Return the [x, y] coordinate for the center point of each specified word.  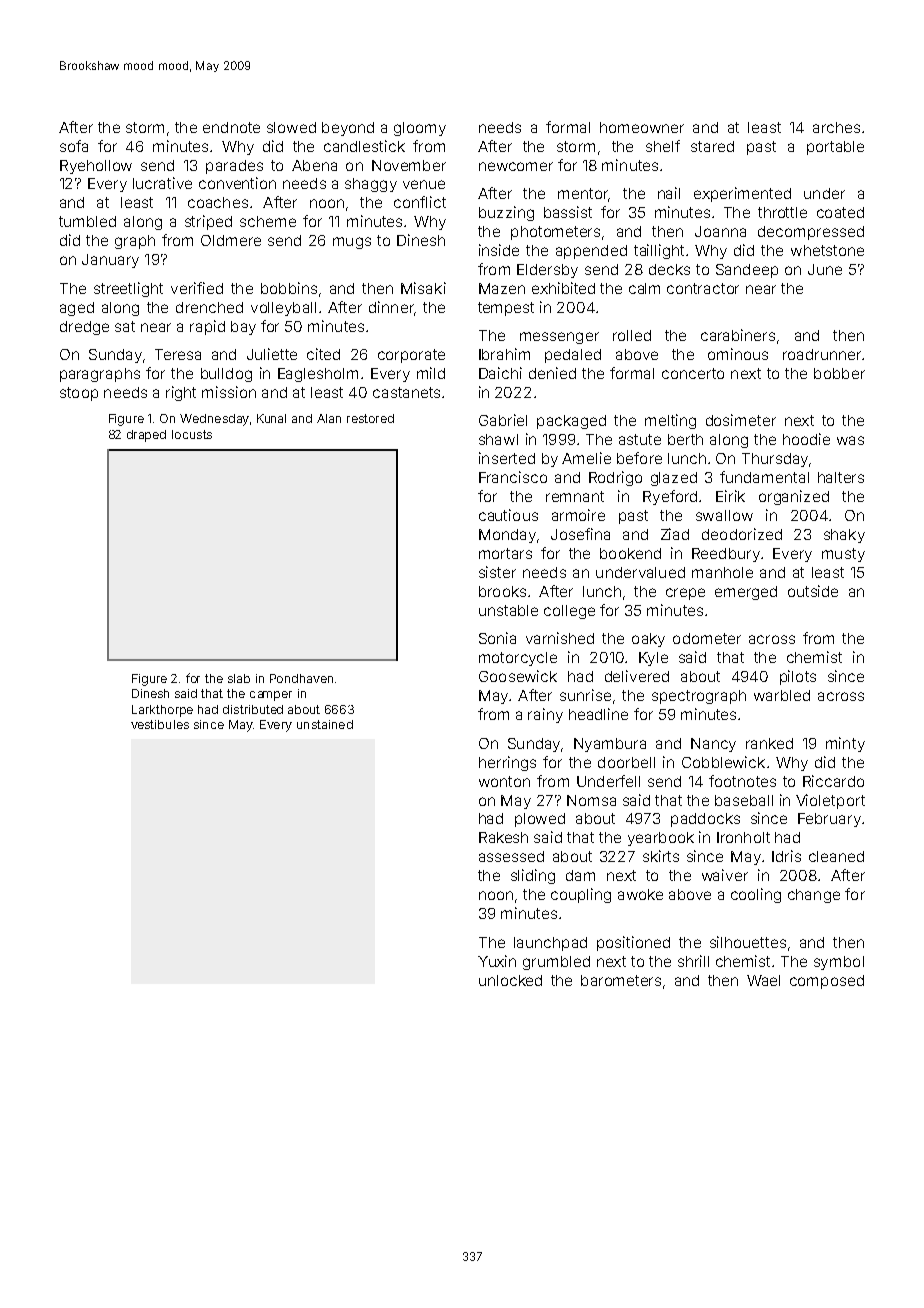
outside [813, 591]
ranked [769, 743]
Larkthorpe [162, 711]
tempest [506, 309]
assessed [511, 856]
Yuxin [497, 961]
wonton [504, 781]
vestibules [160, 724]
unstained [325, 724]
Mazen [502, 288]
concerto [693, 373]
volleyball [283, 309]
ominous [738, 354]
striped [208, 222]
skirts [661, 856]
